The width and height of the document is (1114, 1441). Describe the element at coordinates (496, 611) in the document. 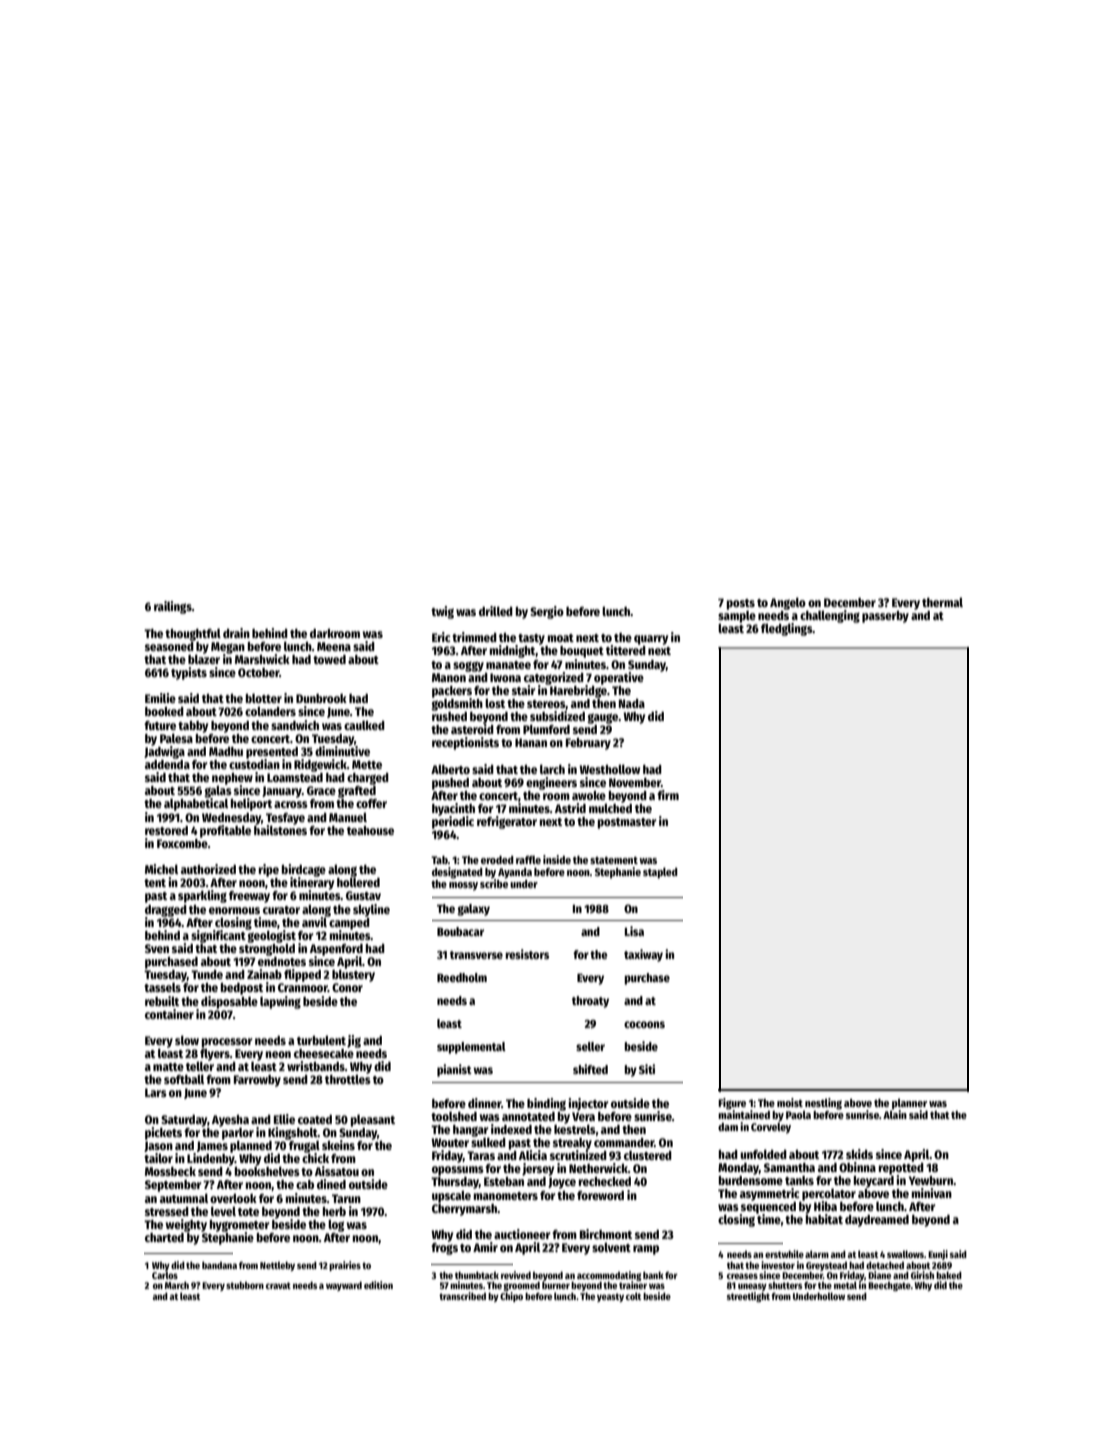

I see `drilled` at that location.
